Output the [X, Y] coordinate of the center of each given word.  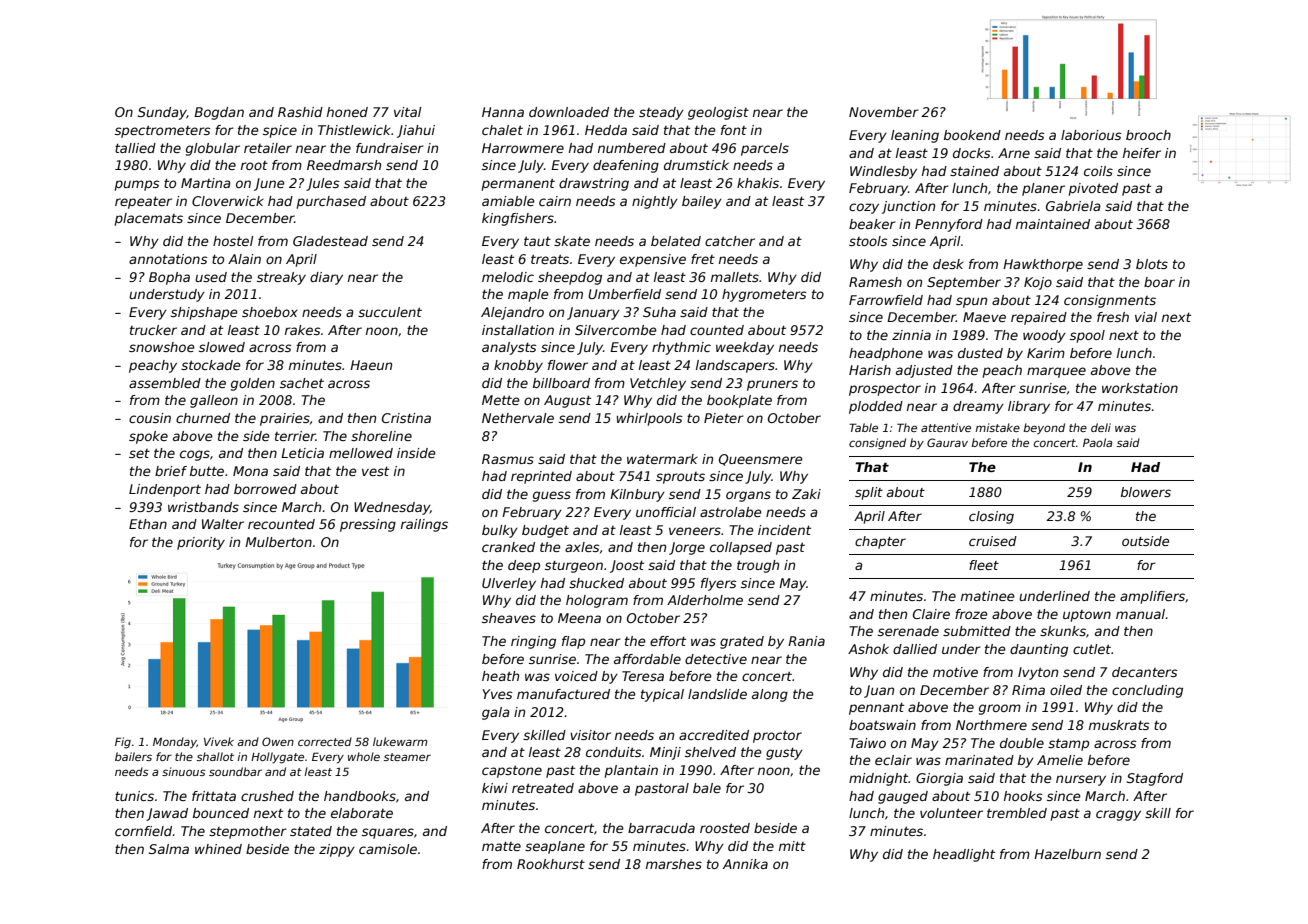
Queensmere [761, 460]
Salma [169, 849]
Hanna [503, 112]
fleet [984, 565]
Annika [745, 864]
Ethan [148, 524]
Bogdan [219, 113]
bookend [972, 135]
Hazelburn [1067, 854]
